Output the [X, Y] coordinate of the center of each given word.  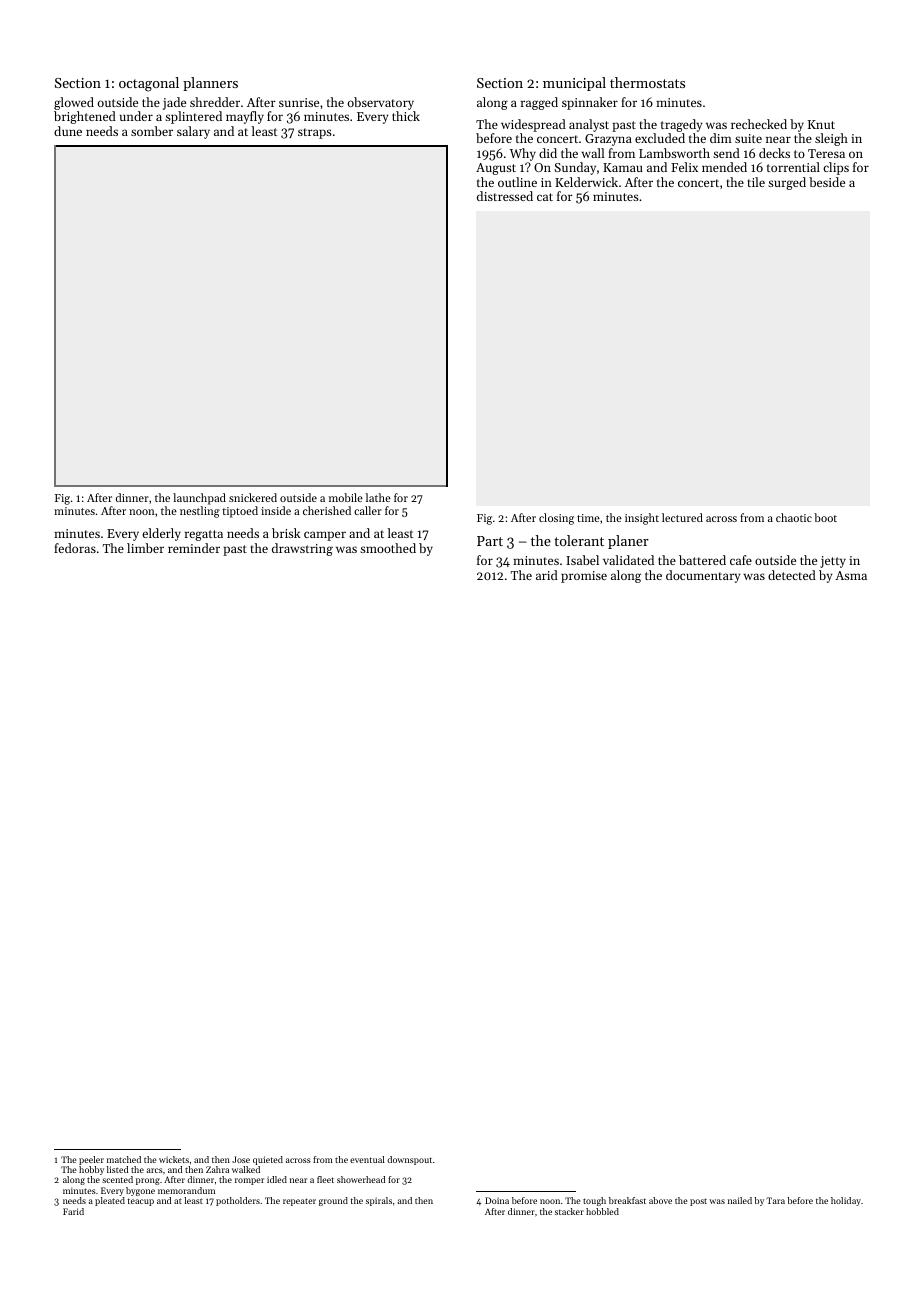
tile [756, 182]
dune [68, 131]
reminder [194, 548]
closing [556, 519]
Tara [775, 1200]
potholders [238, 1201]
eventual [367, 1159]
